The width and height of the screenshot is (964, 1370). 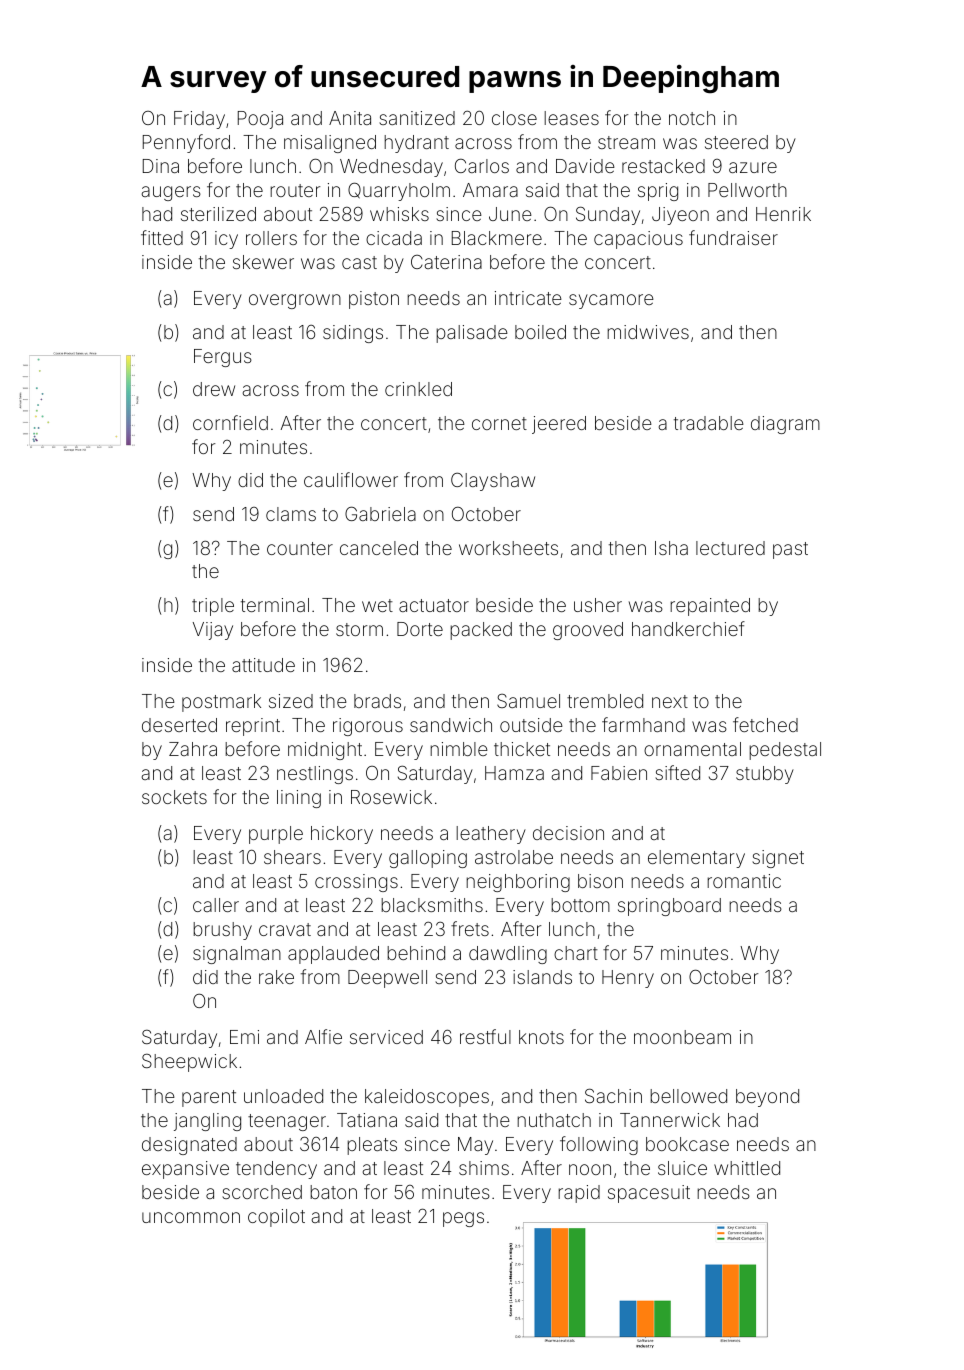 What do you see at coordinates (179, 725) in the screenshot?
I see `deserted` at bounding box center [179, 725].
